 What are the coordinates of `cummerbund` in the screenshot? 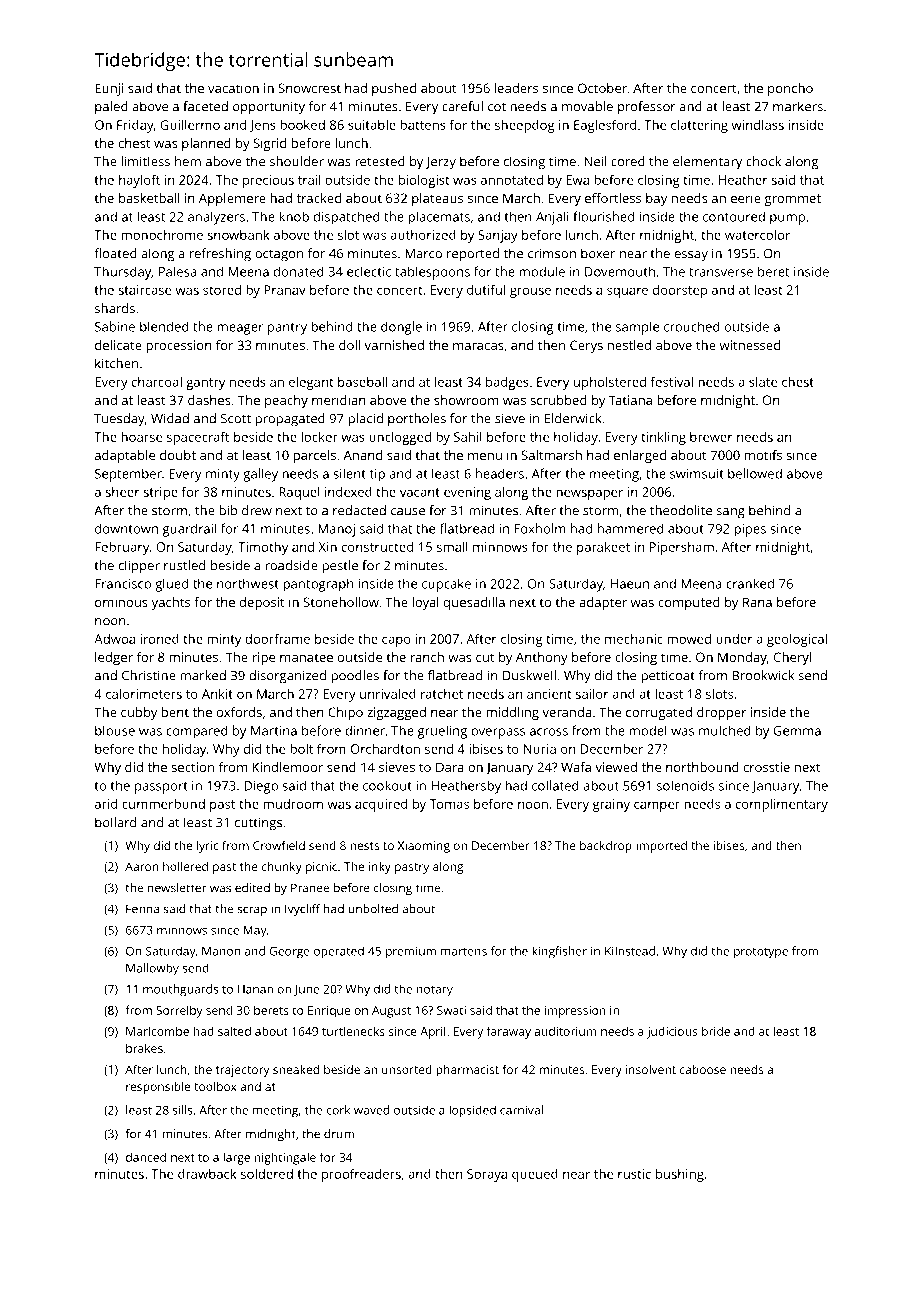 It's located at (163, 804).
